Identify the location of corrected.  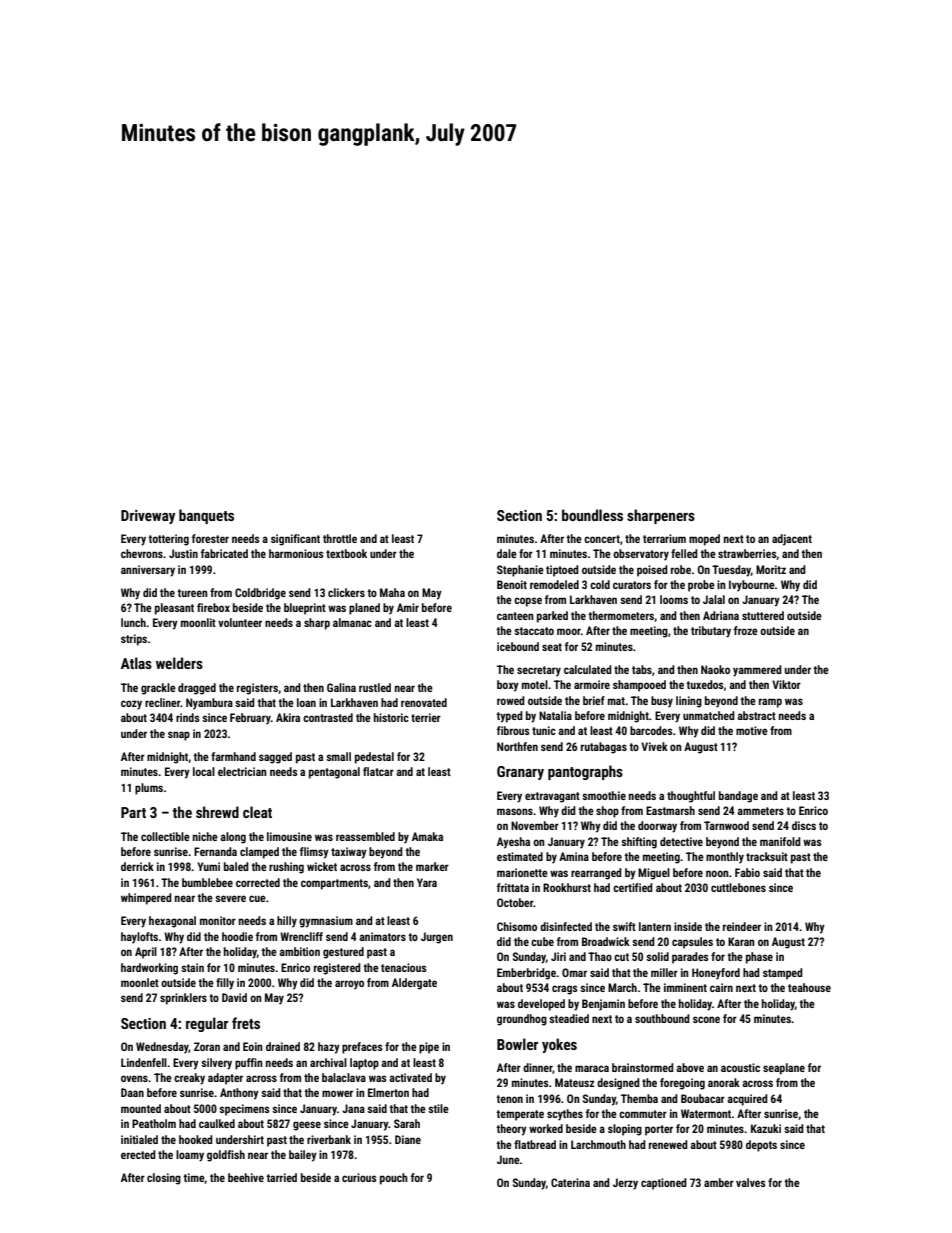
(258, 882).
